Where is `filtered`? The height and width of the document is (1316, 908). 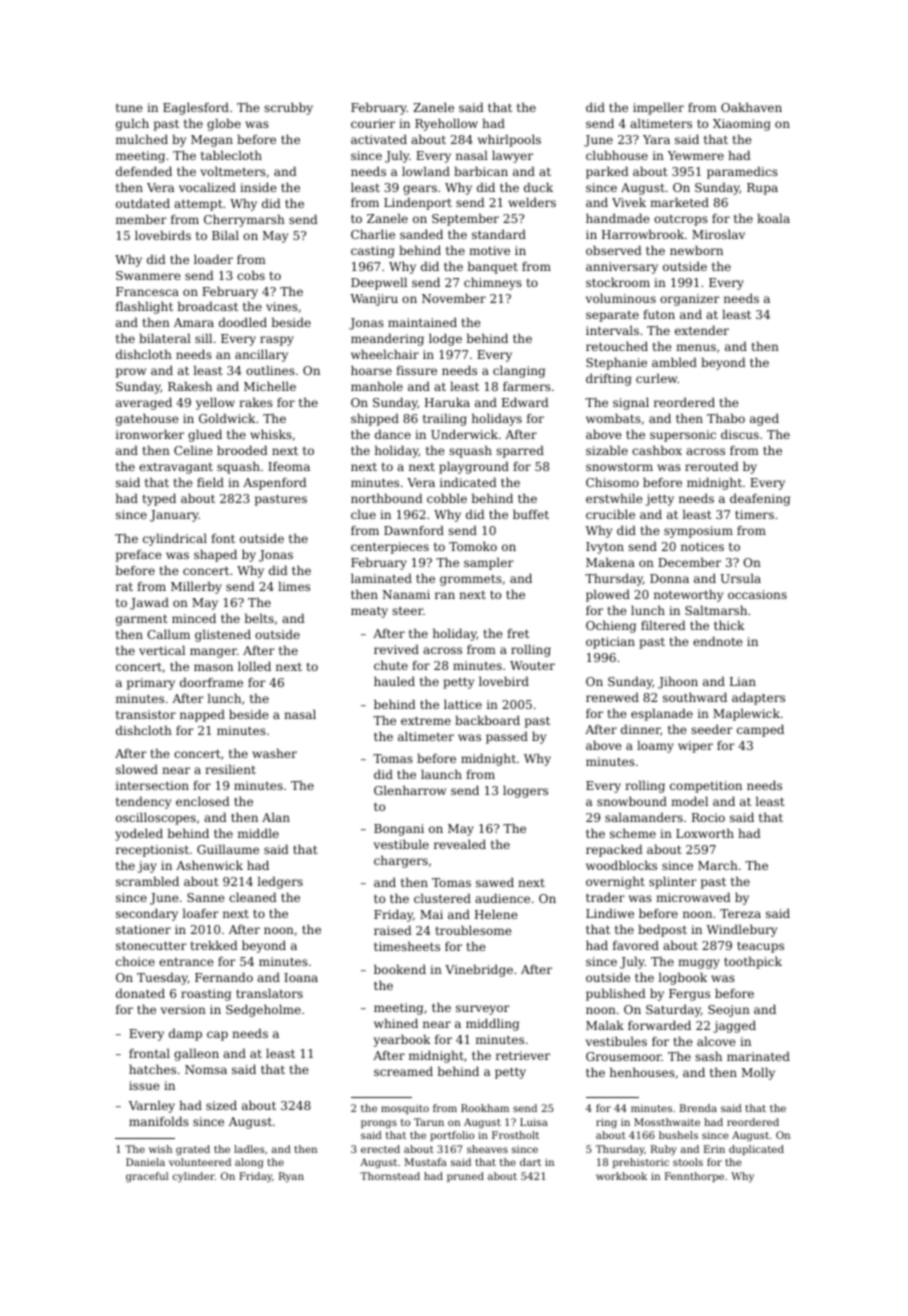 filtered is located at coordinates (663, 625).
